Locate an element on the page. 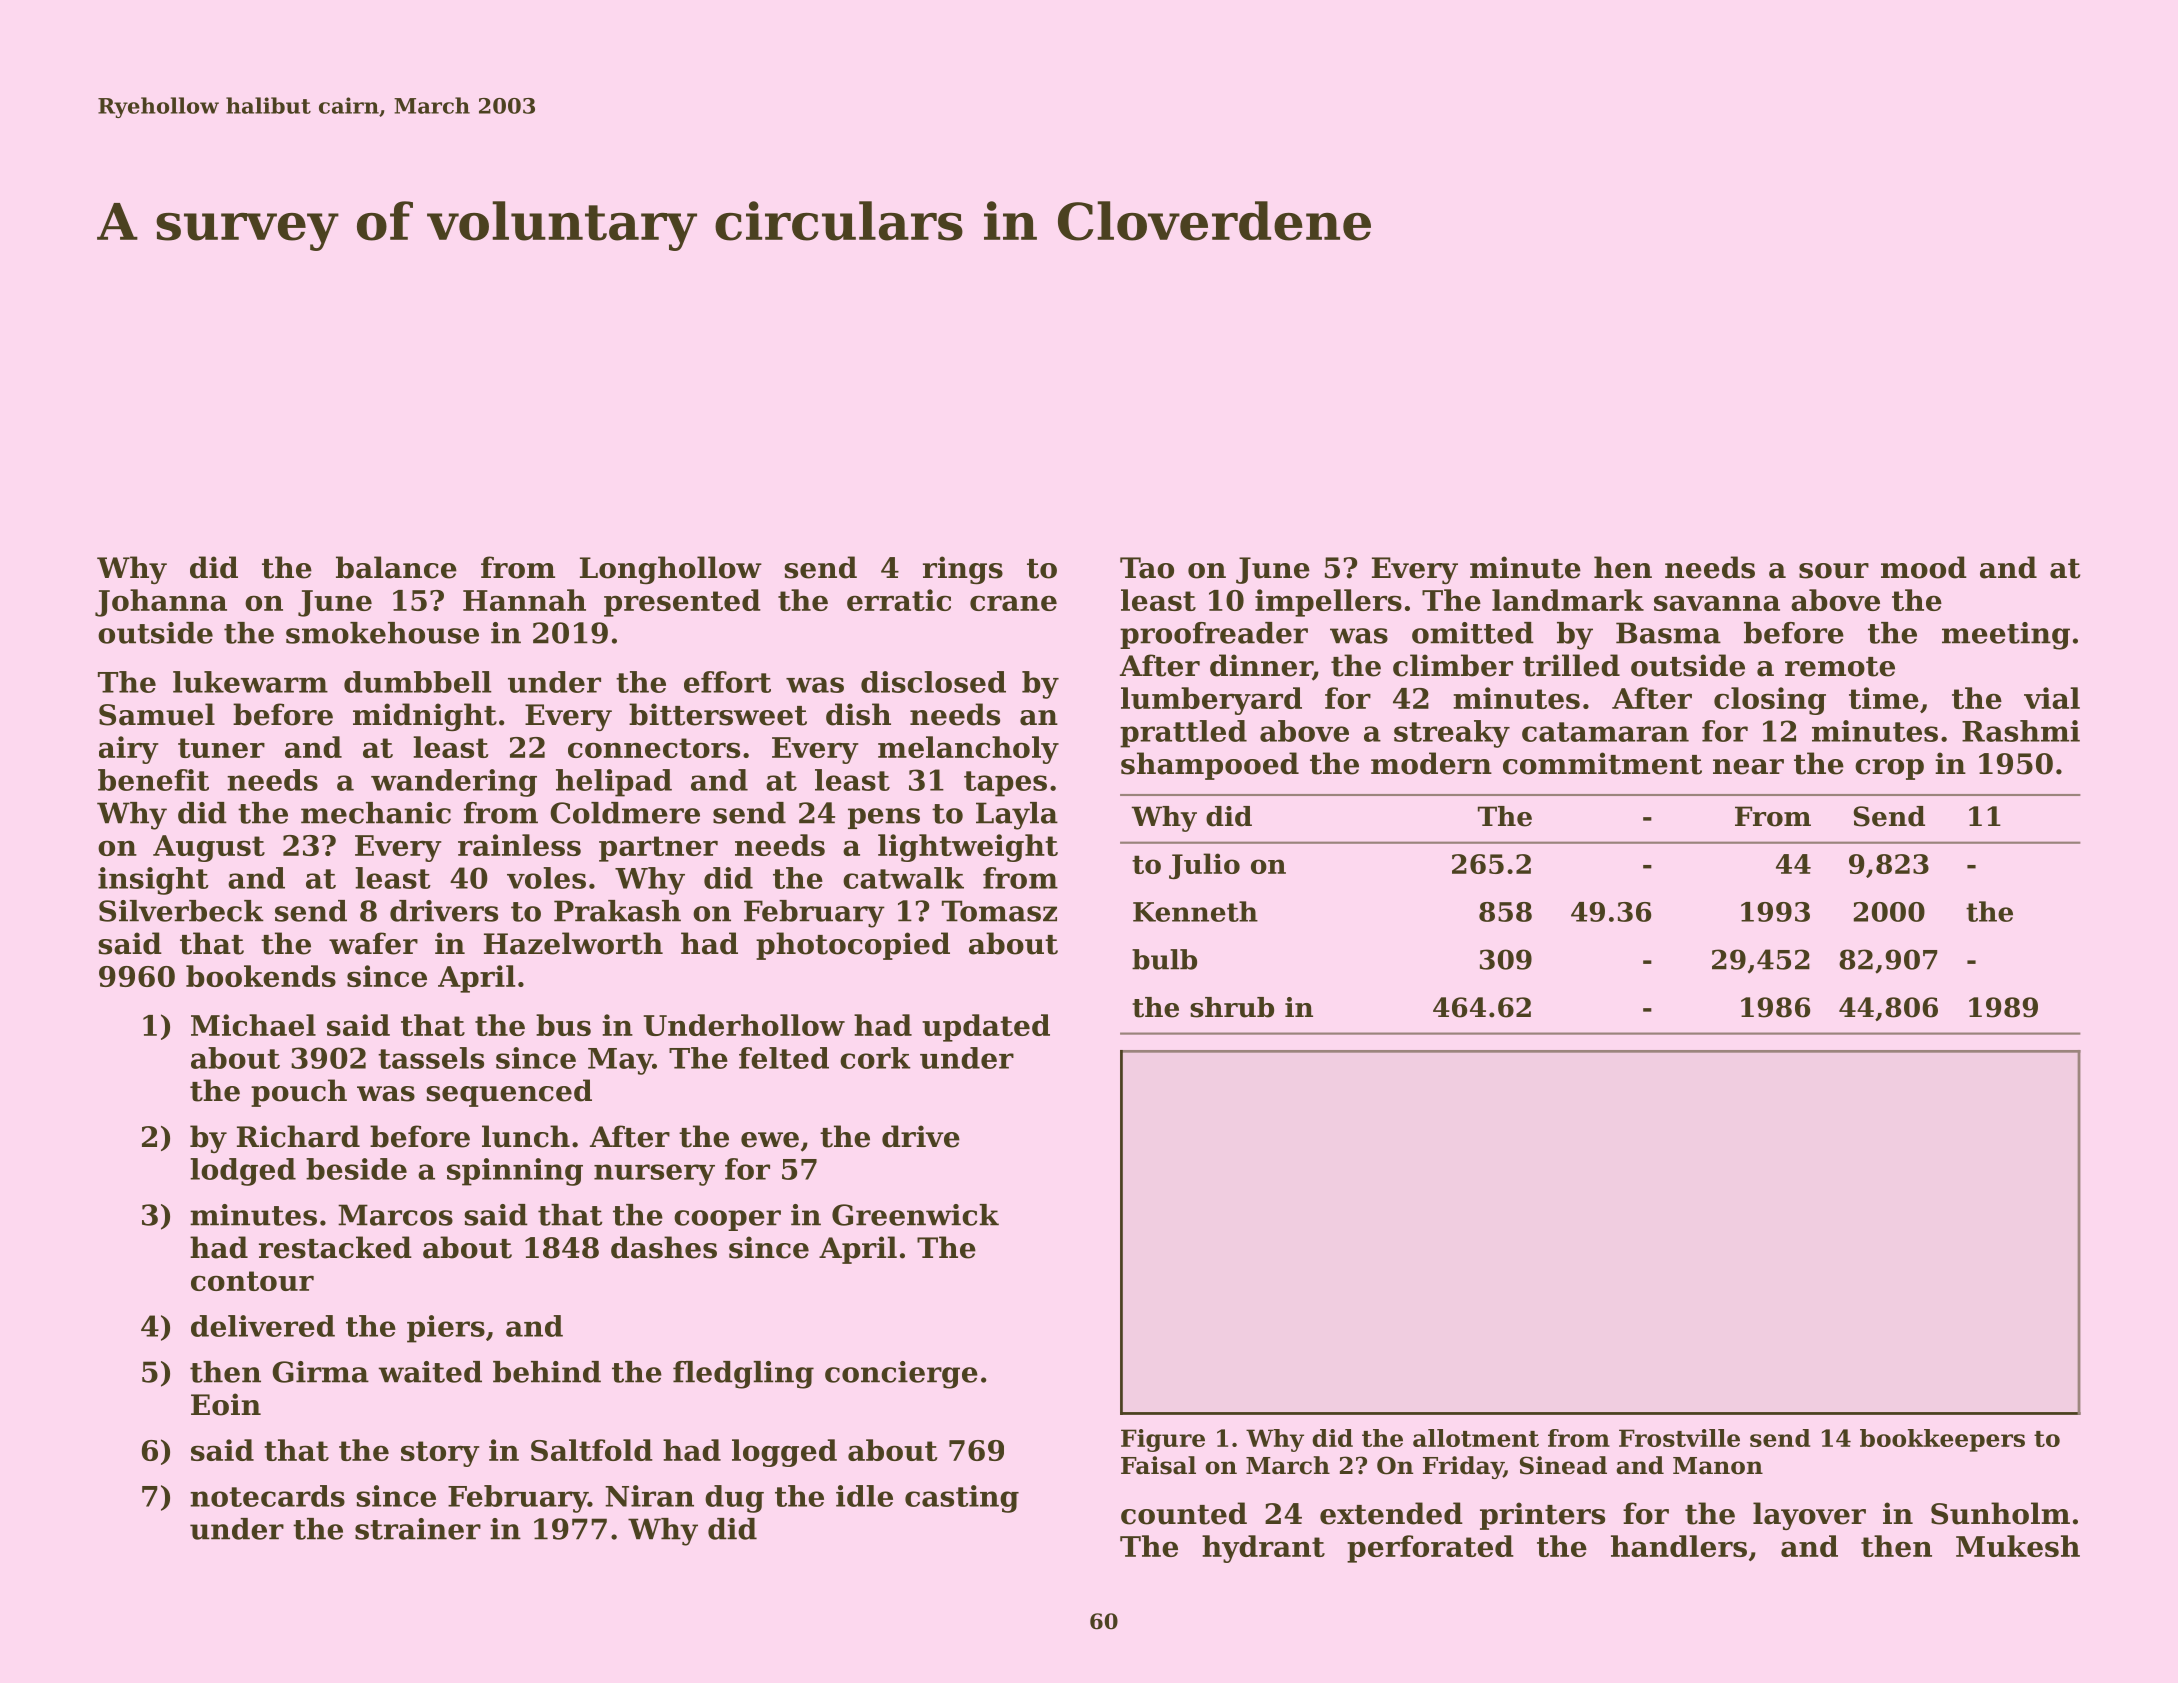  allotment is located at coordinates (1476, 1438).
